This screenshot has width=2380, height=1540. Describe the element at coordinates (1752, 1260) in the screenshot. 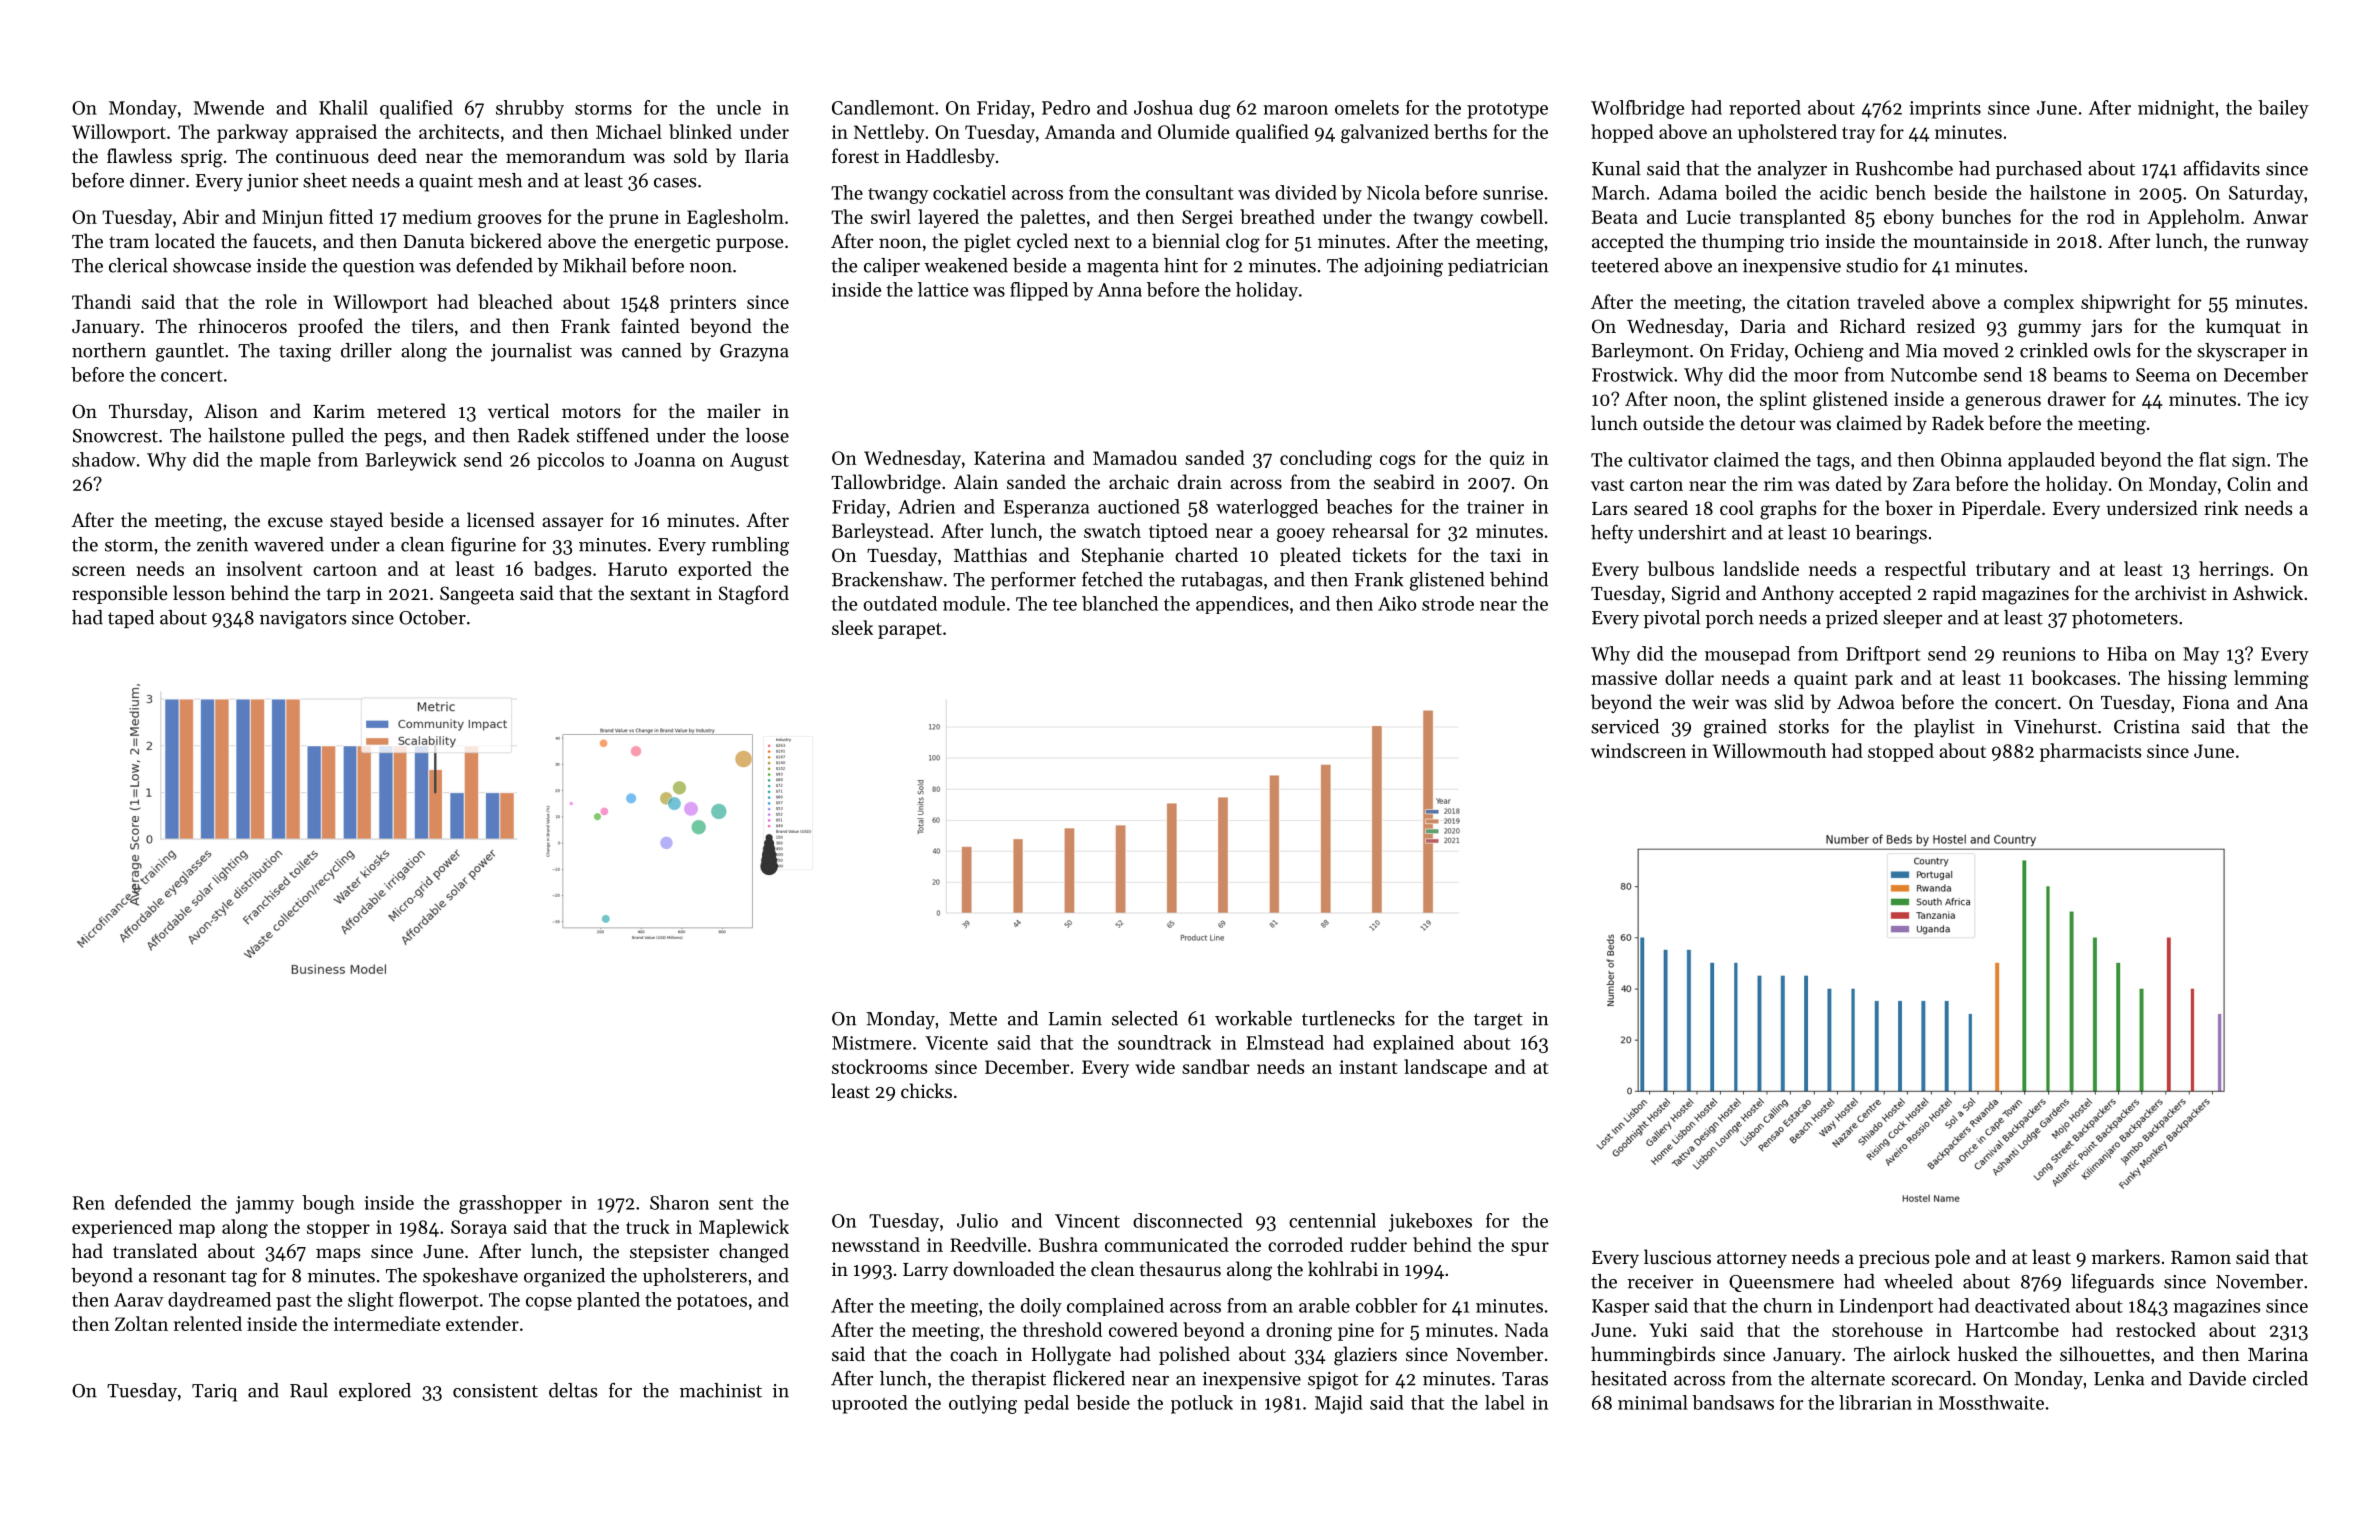

I see `attorney` at that location.
